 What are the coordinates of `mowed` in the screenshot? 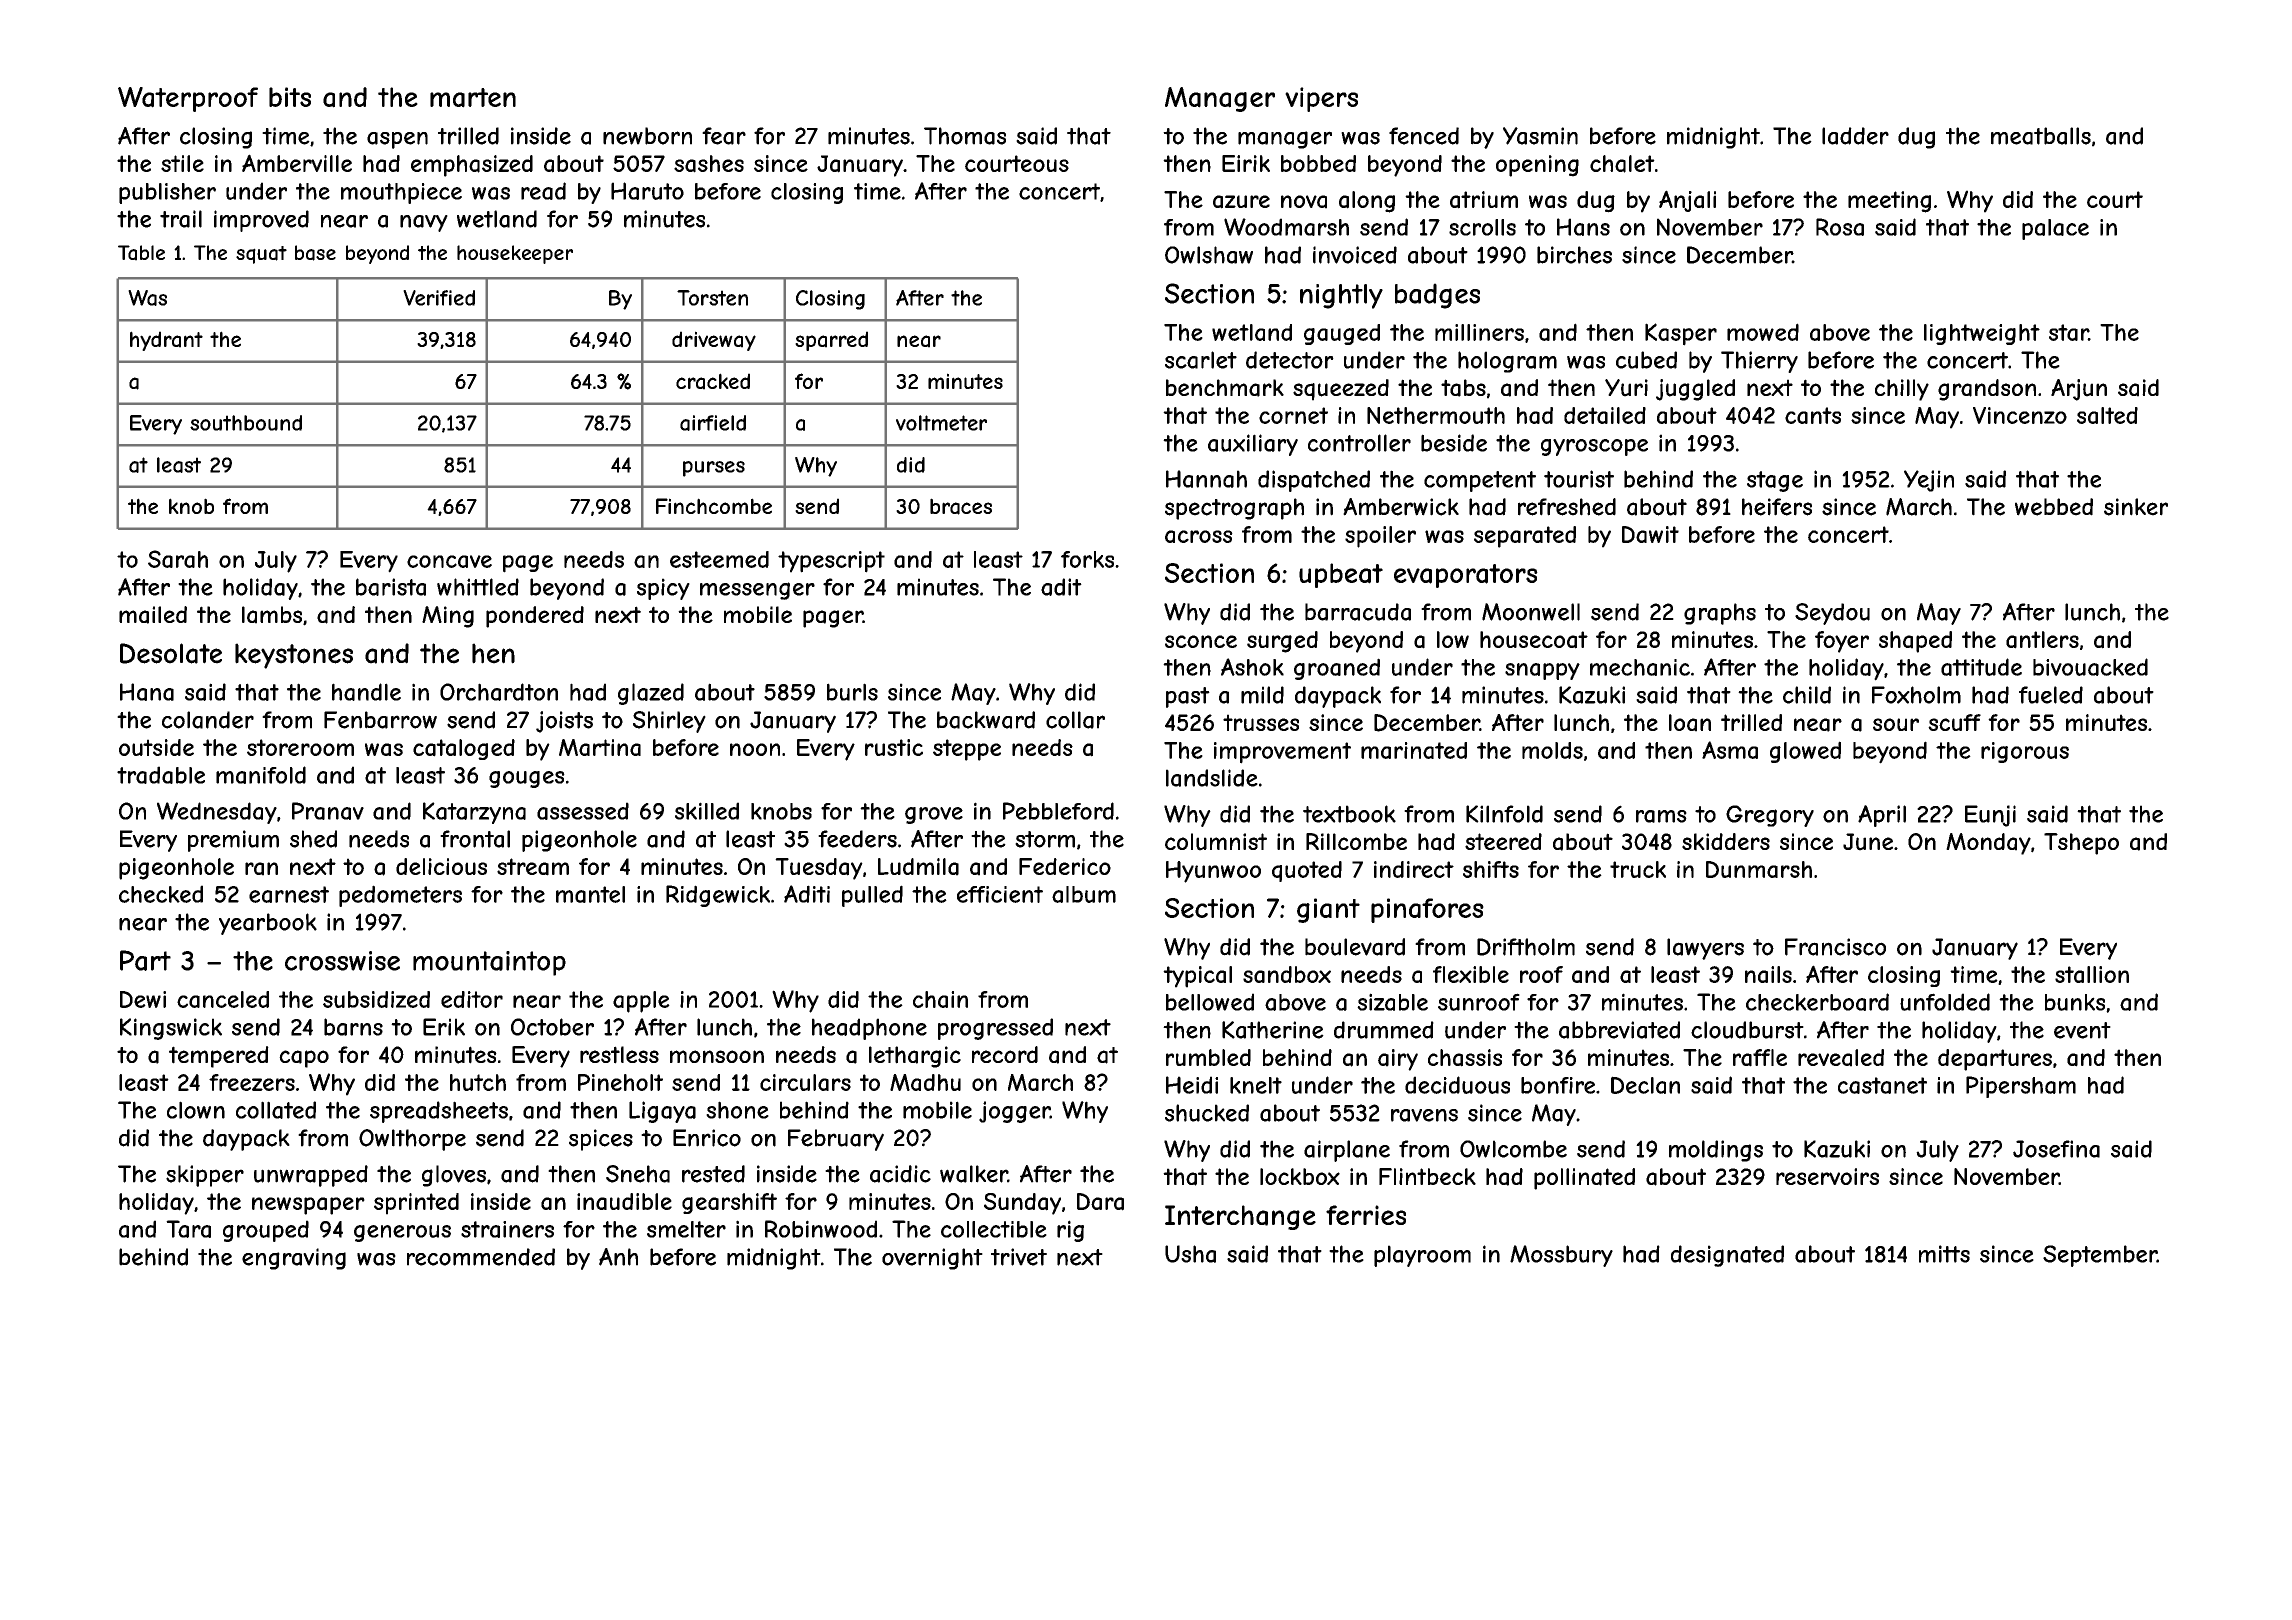 It's located at (1763, 332).
